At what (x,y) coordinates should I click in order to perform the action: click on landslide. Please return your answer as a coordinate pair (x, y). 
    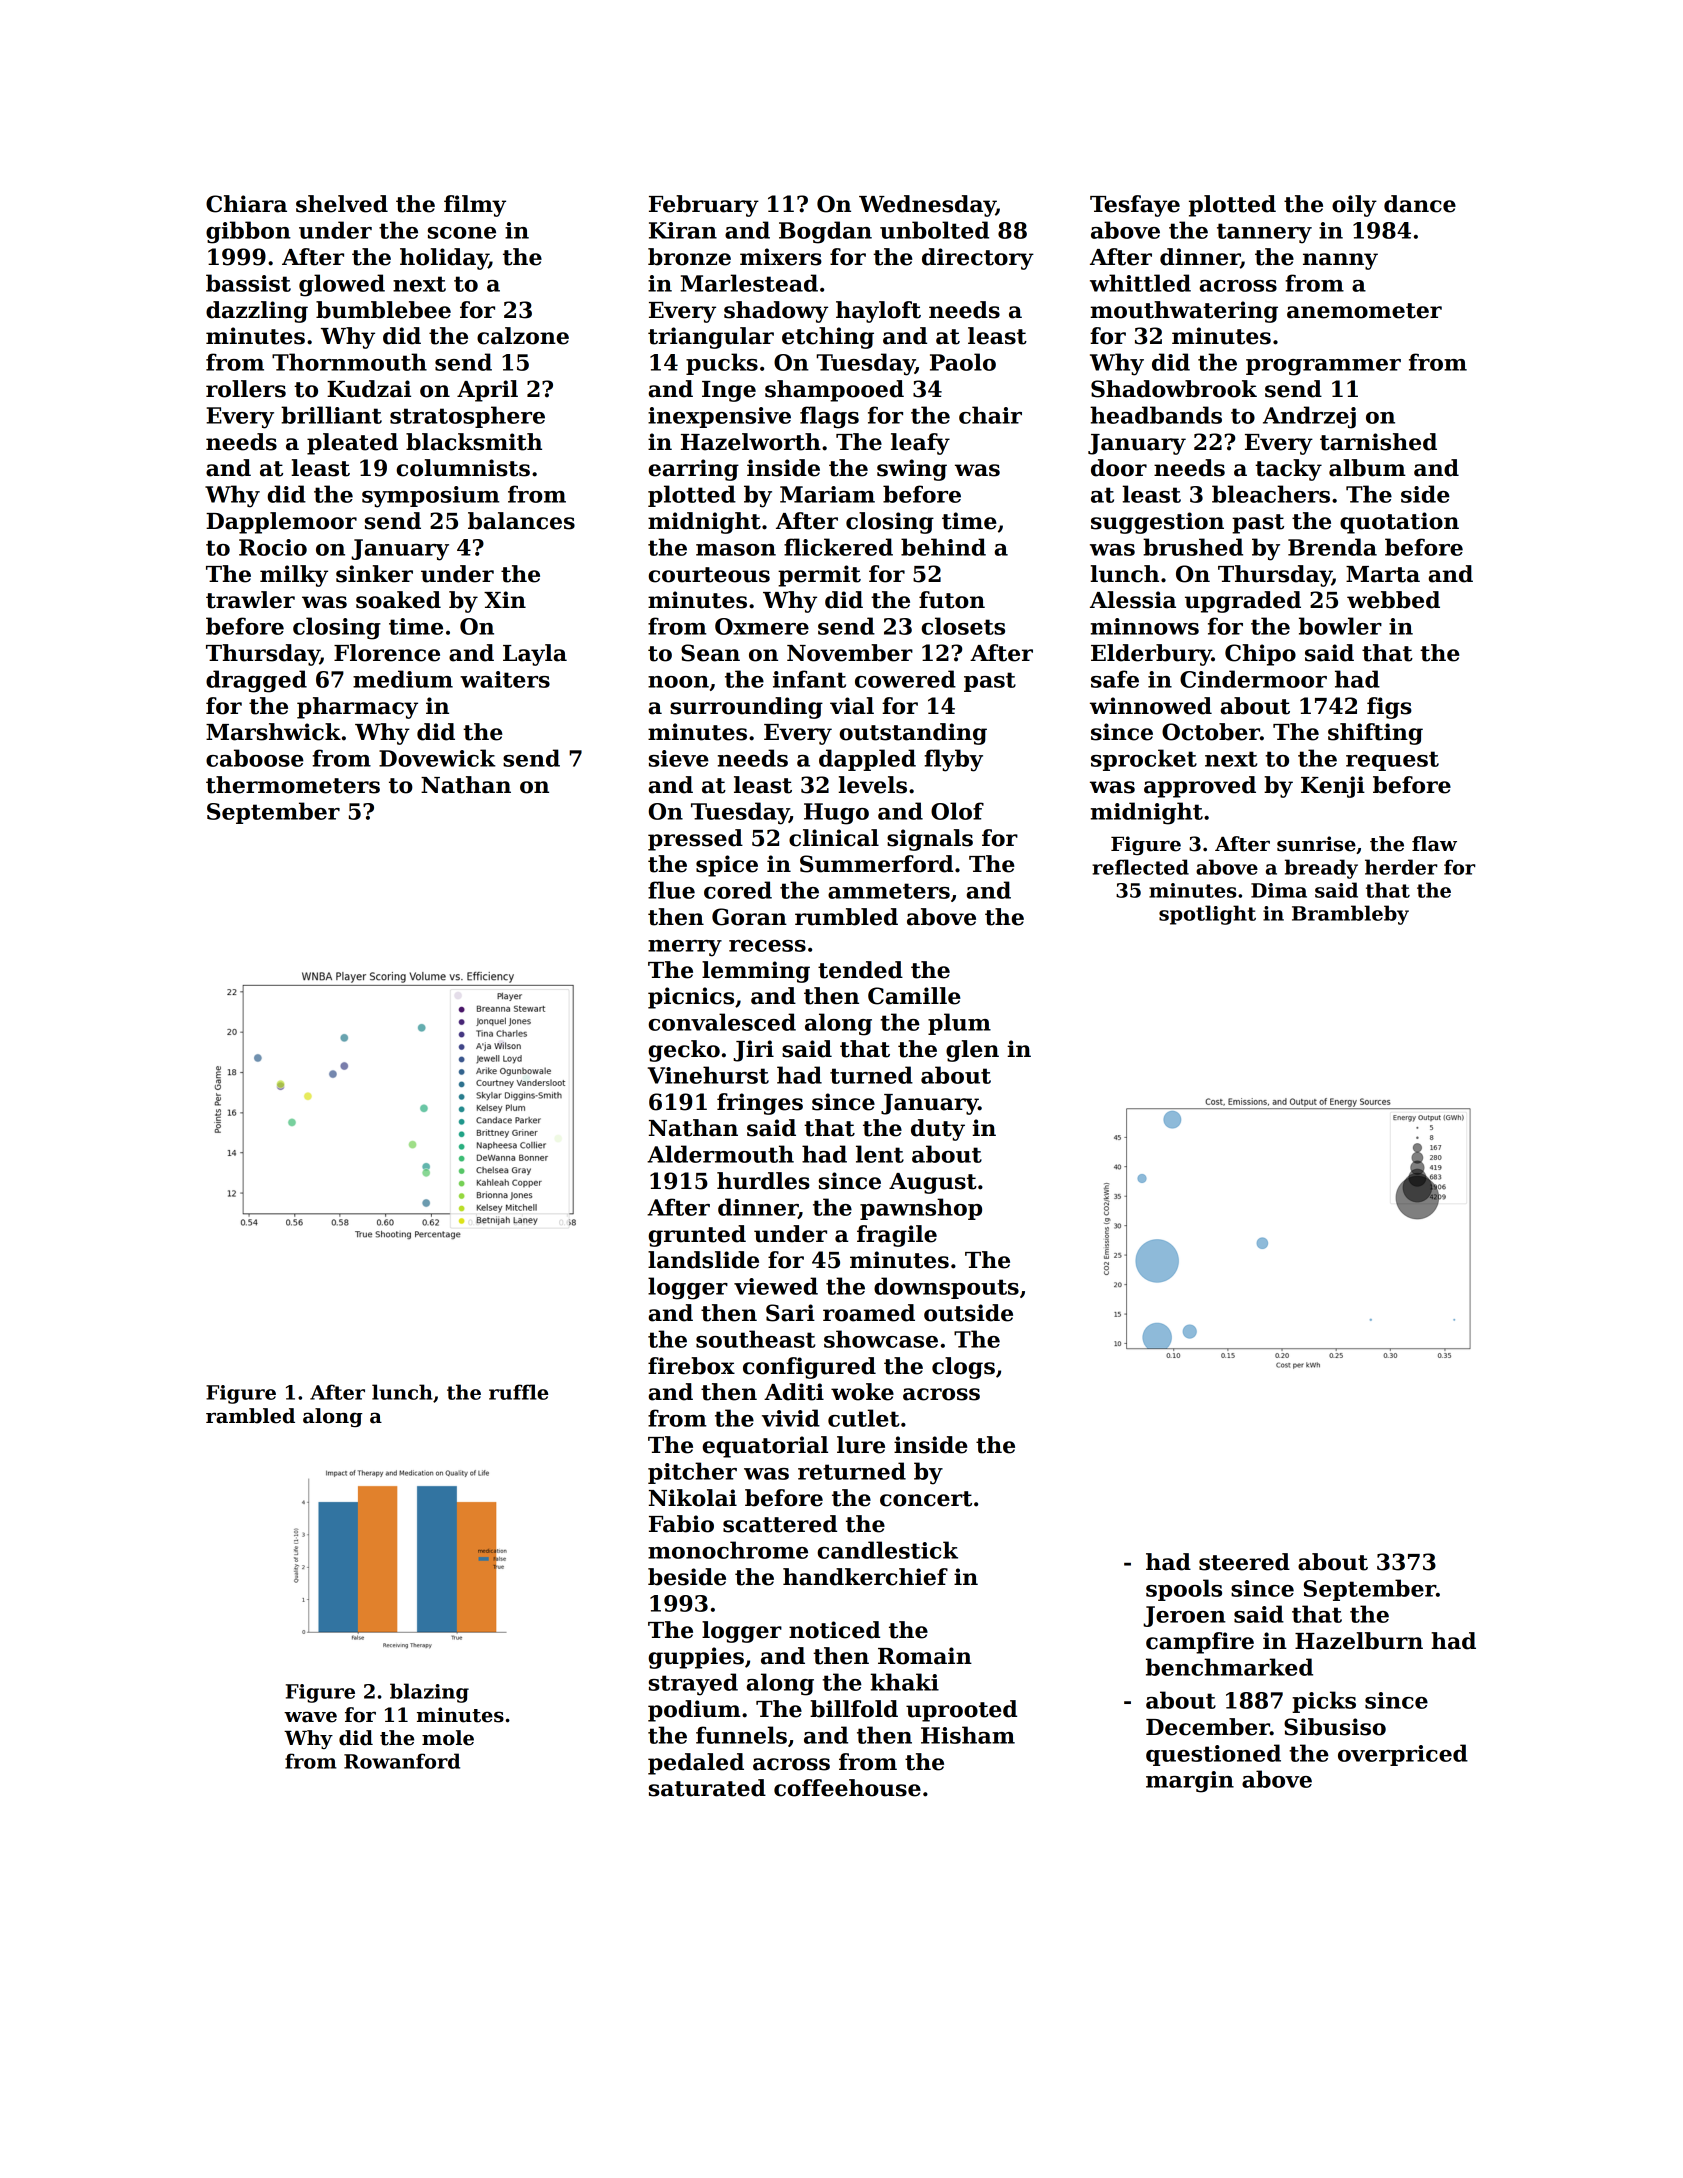
    Looking at the image, I should click on (703, 1260).
